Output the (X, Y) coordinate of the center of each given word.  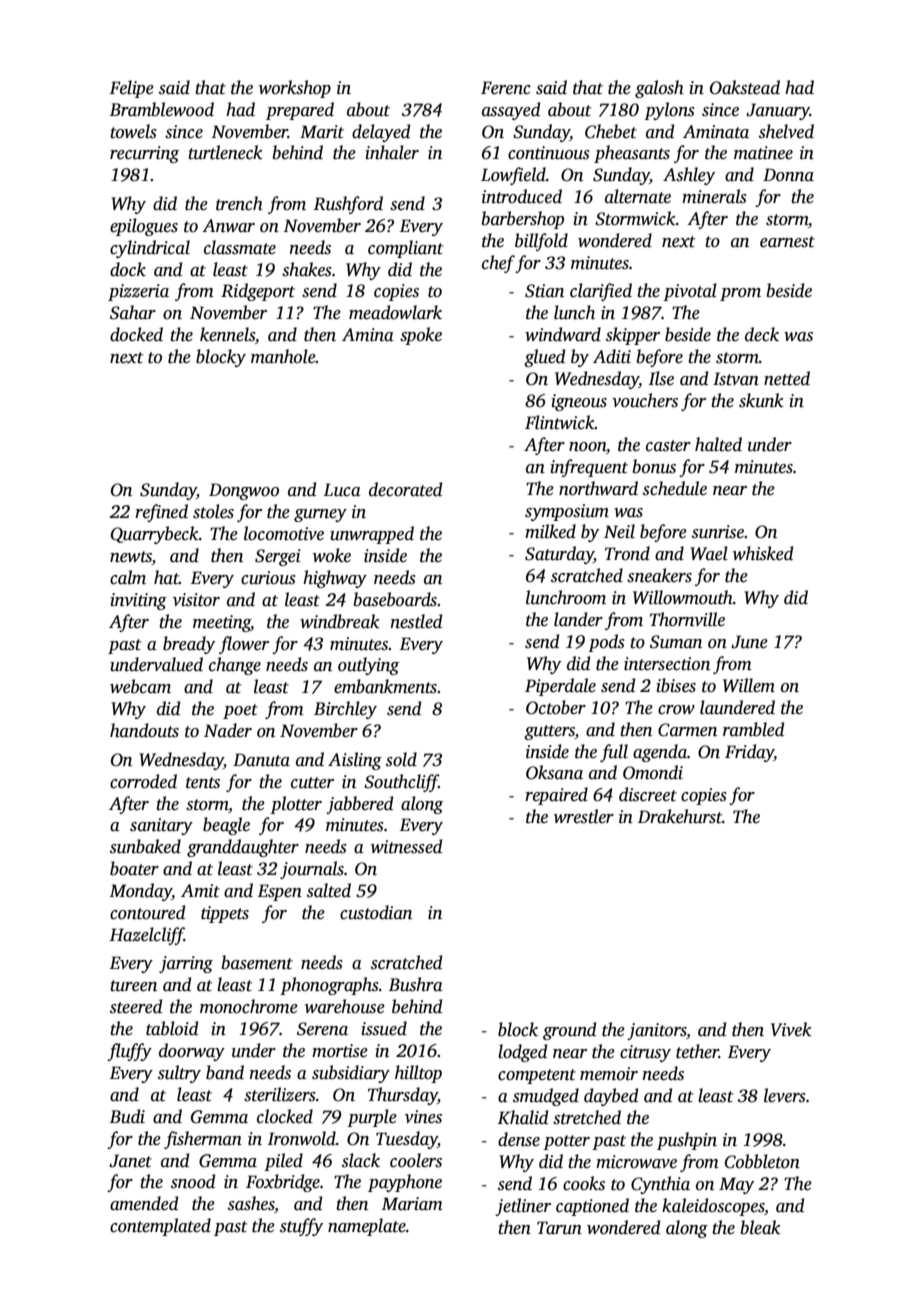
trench (239, 203)
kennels (227, 334)
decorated (405, 489)
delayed (381, 133)
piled (283, 1162)
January (778, 111)
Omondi (653, 772)
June (749, 642)
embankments (385, 686)
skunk (761, 400)
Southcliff (401, 783)
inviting (138, 601)
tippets (225, 914)
